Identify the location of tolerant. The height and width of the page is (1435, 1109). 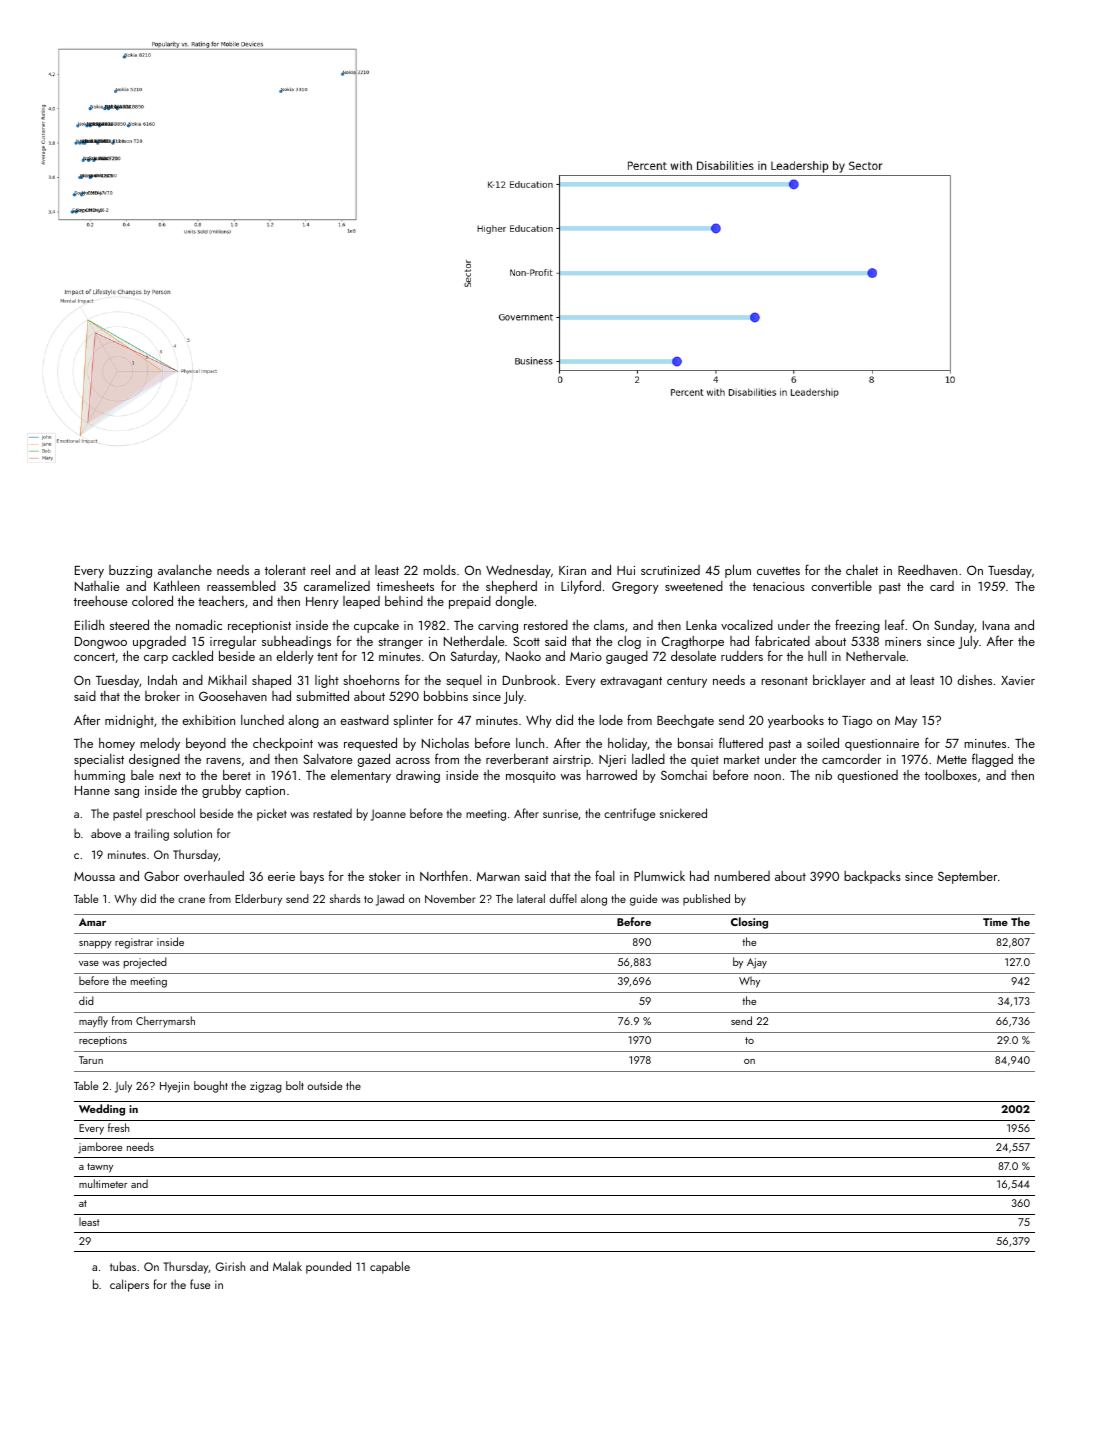
(285, 569).
